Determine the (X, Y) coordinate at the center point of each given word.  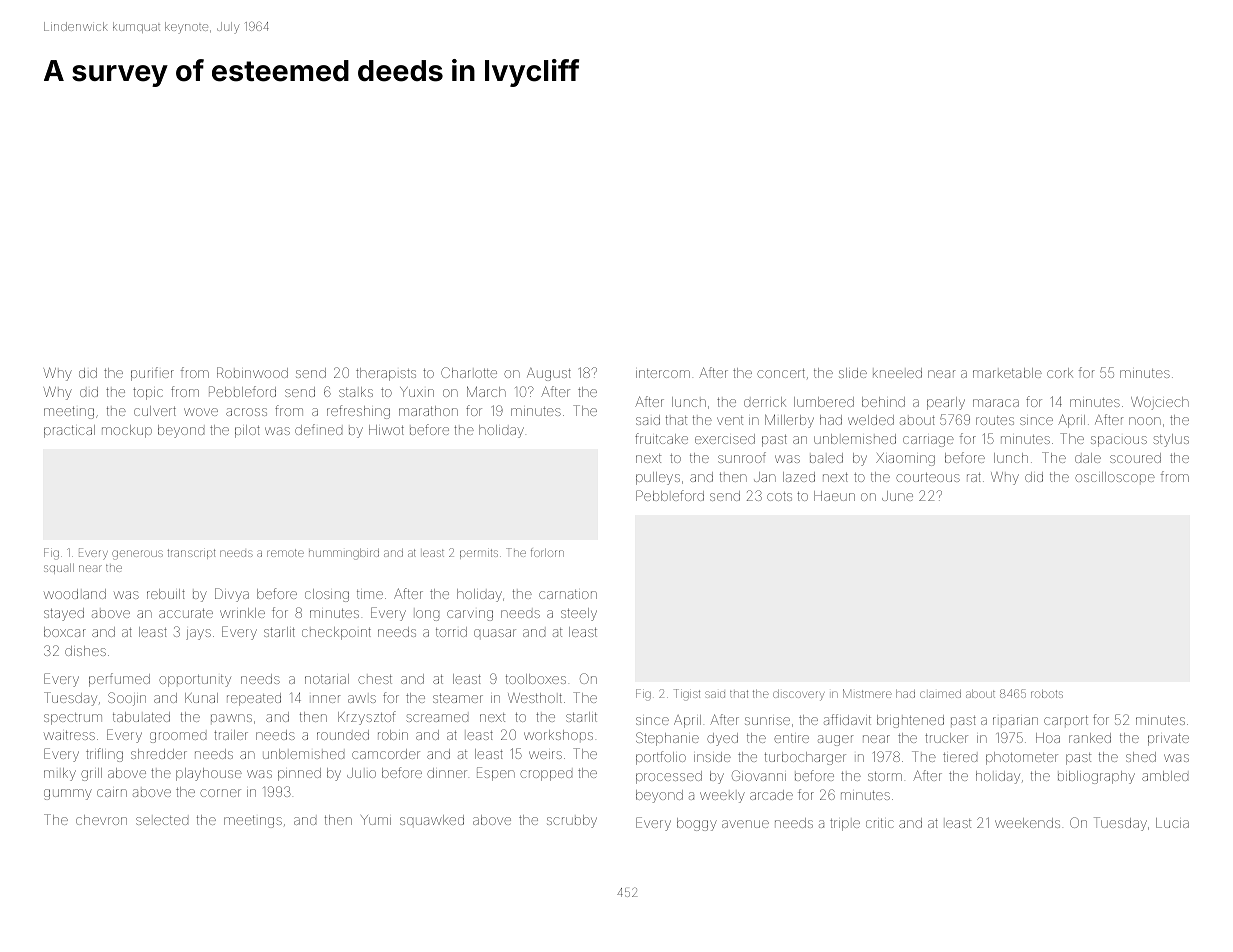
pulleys (658, 478)
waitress (69, 735)
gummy (68, 794)
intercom (663, 373)
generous (137, 555)
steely (579, 614)
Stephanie (667, 739)
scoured (1135, 458)
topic (148, 394)
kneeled (897, 373)
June (897, 496)
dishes (85, 651)
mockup (127, 431)
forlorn (547, 553)
